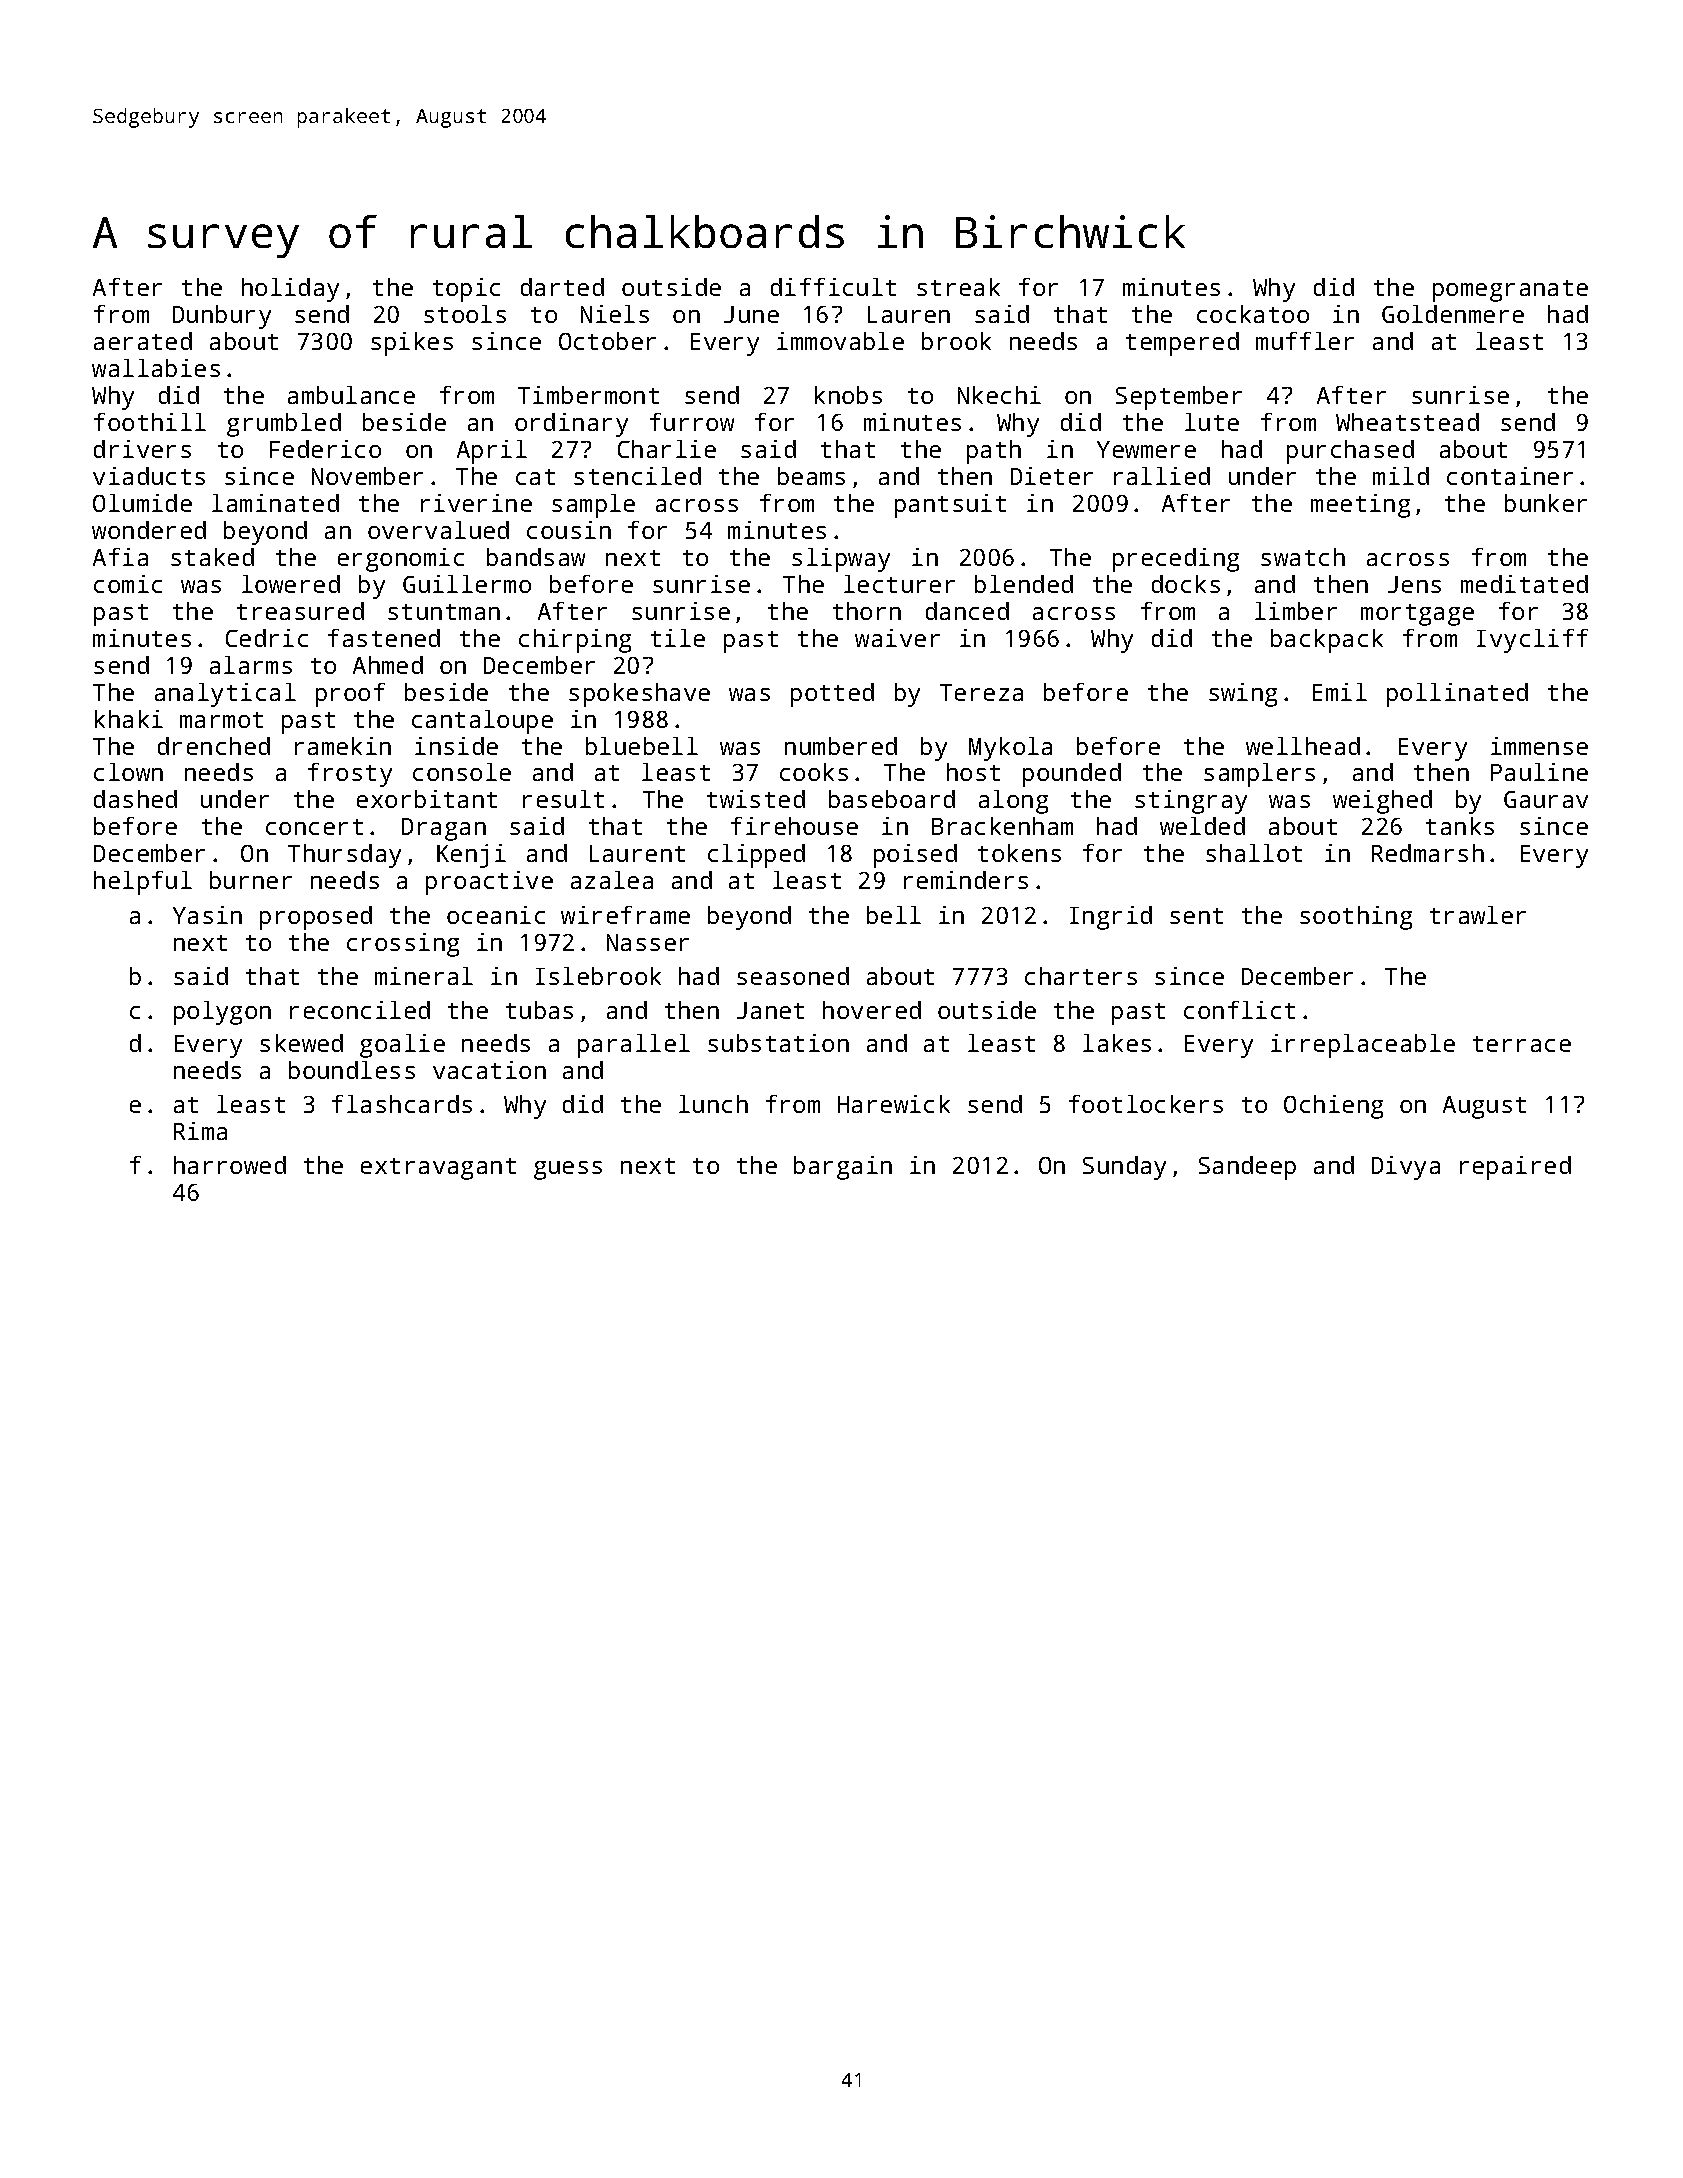  Describe the element at coordinates (1407, 422) in the screenshot. I see `Wheatstead` at that location.
